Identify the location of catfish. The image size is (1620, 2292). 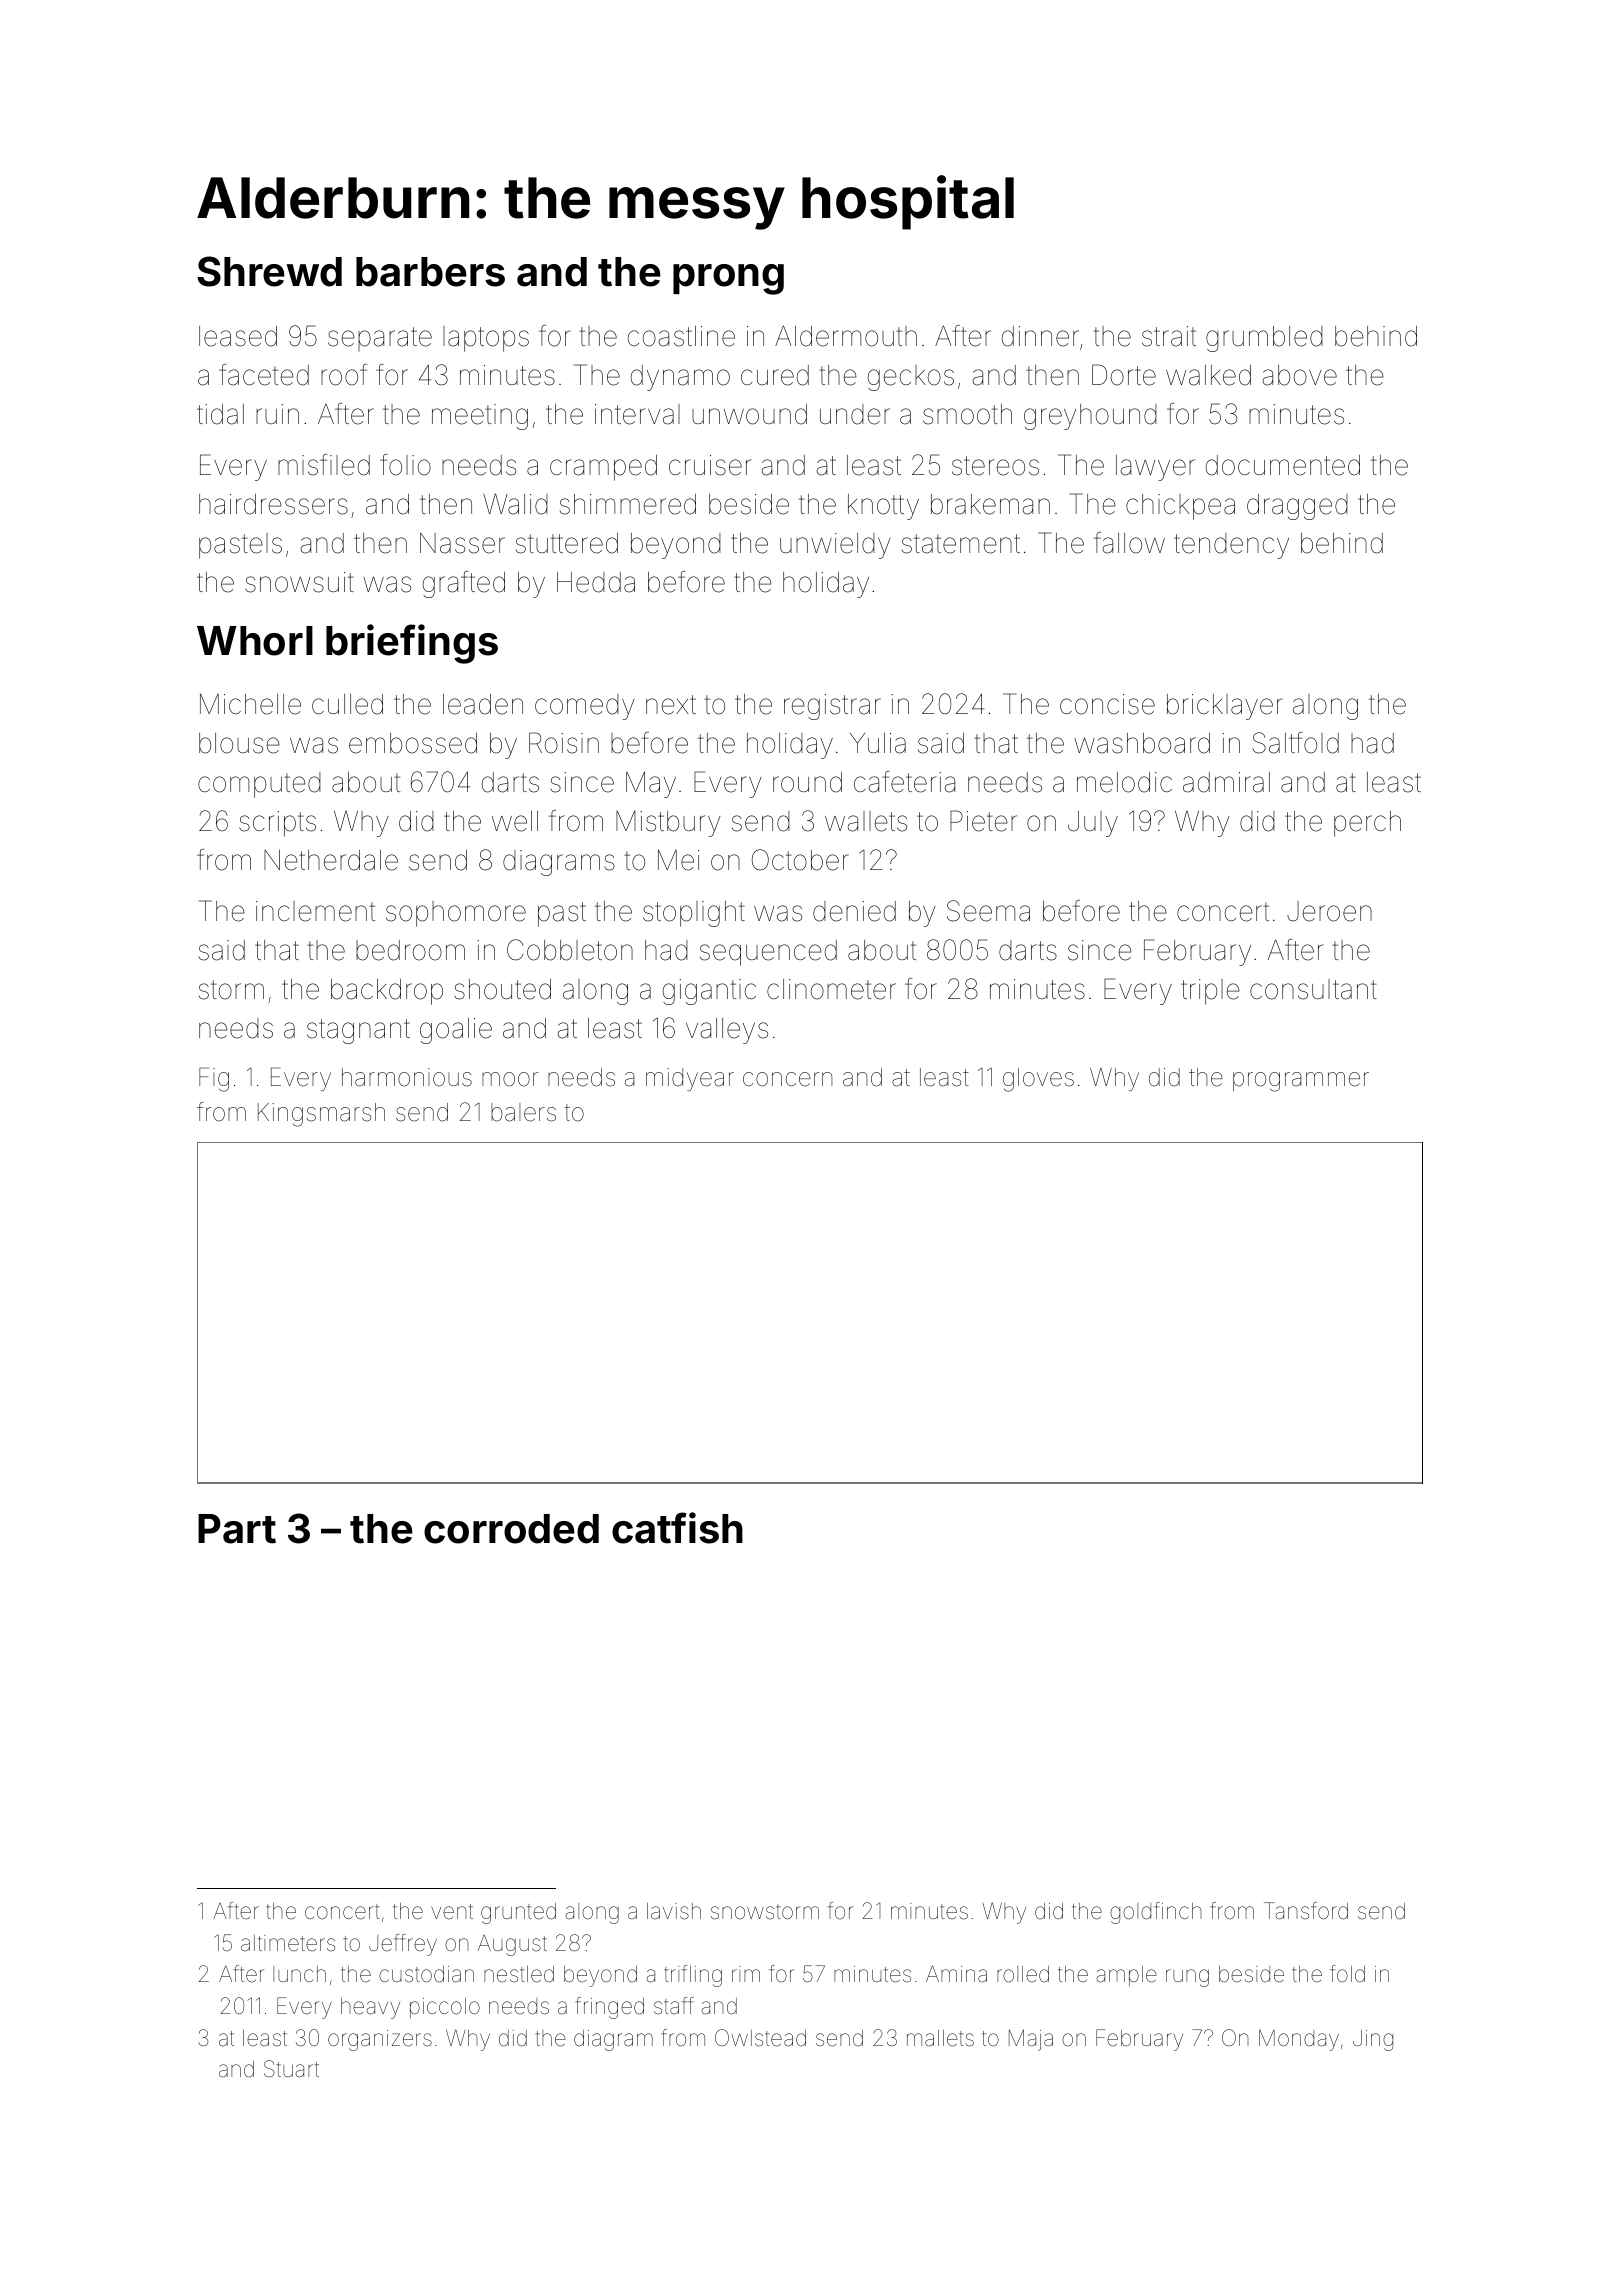
(677, 1528).
